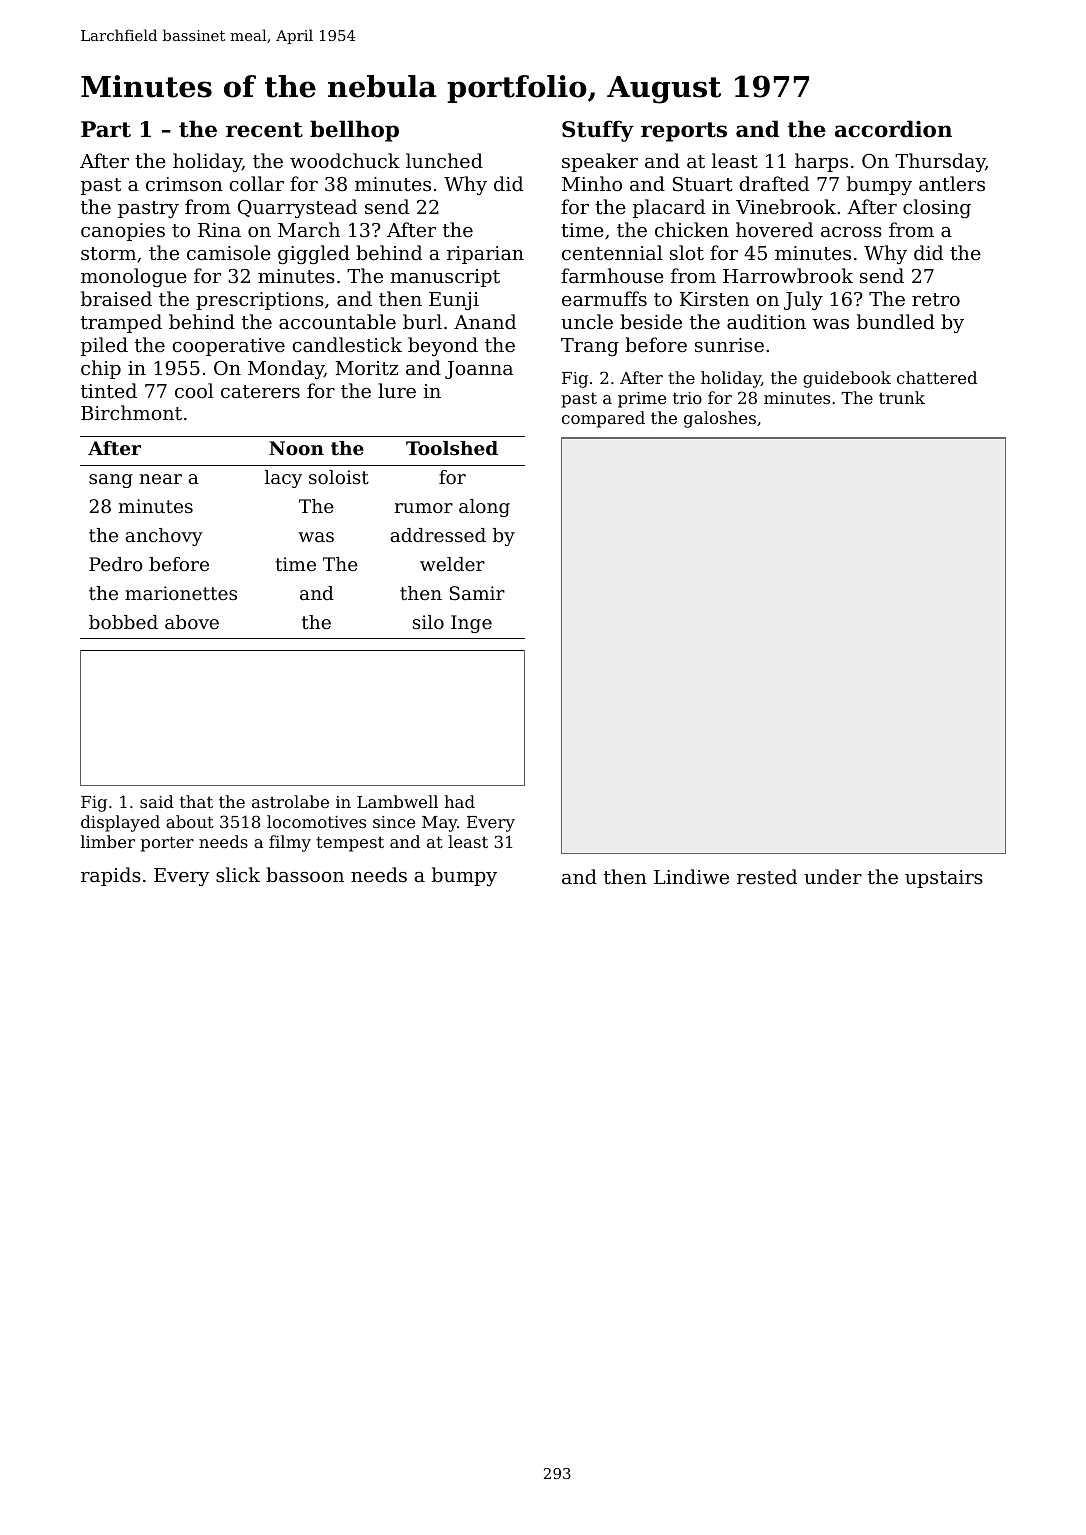 The height and width of the screenshot is (1535, 1086). Describe the element at coordinates (612, 252) in the screenshot. I see `centennial` at that location.
